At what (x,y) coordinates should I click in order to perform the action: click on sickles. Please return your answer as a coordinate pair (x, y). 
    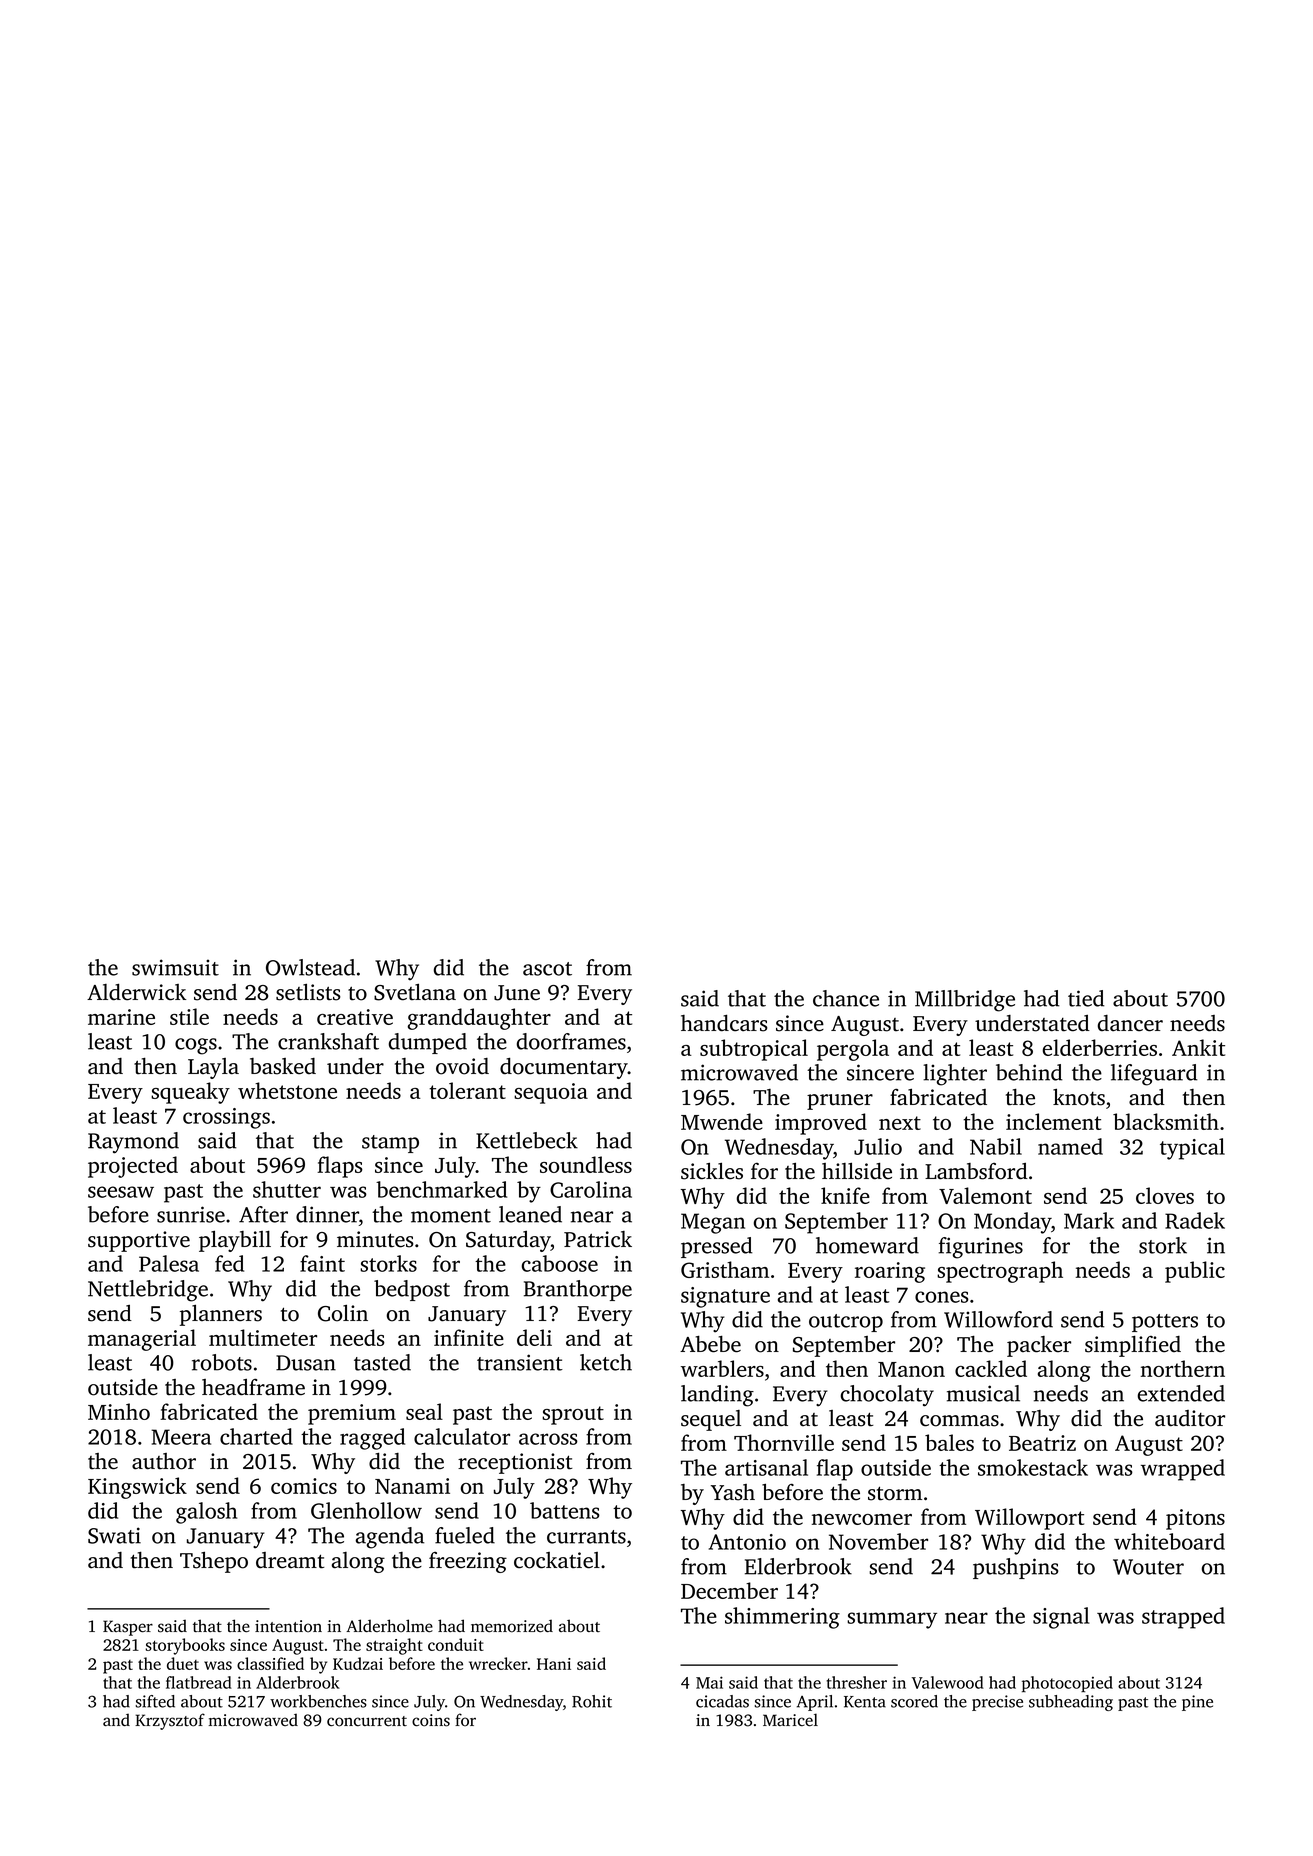
    Looking at the image, I should click on (712, 1171).
